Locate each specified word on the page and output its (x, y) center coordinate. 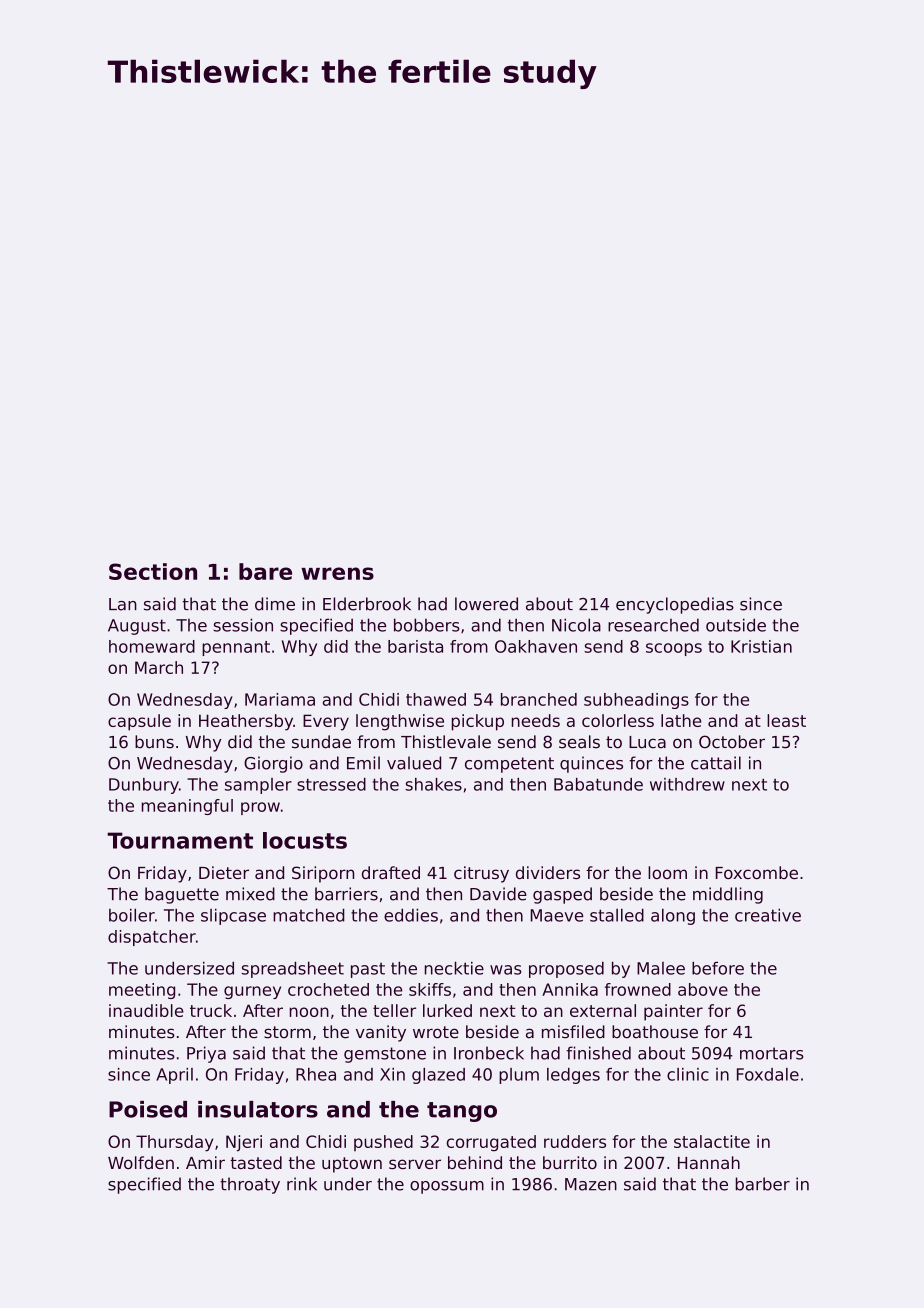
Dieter (224, 872)
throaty (250, 1185)
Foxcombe (757, 872)
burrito (570, 1162)
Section (153, 571)
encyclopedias (675, 605)
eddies (411, 915)
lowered (486, 604)
